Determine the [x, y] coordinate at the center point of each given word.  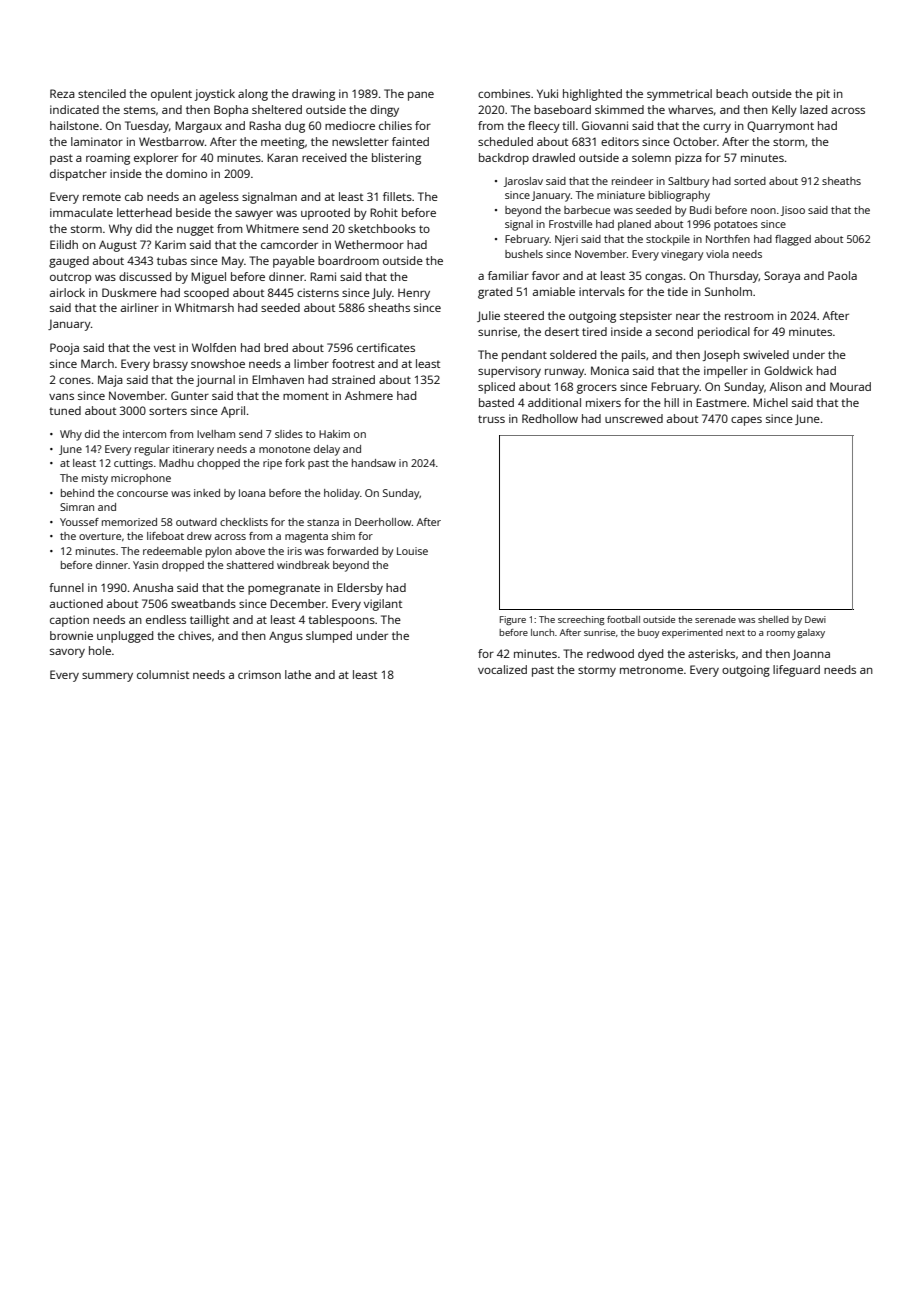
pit [823, 95]
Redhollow [550, 418]
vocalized [502, 669]
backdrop [504, 159]
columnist [163, 674]
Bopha [231, 111]
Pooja [64, 349]
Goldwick [788, 370]
